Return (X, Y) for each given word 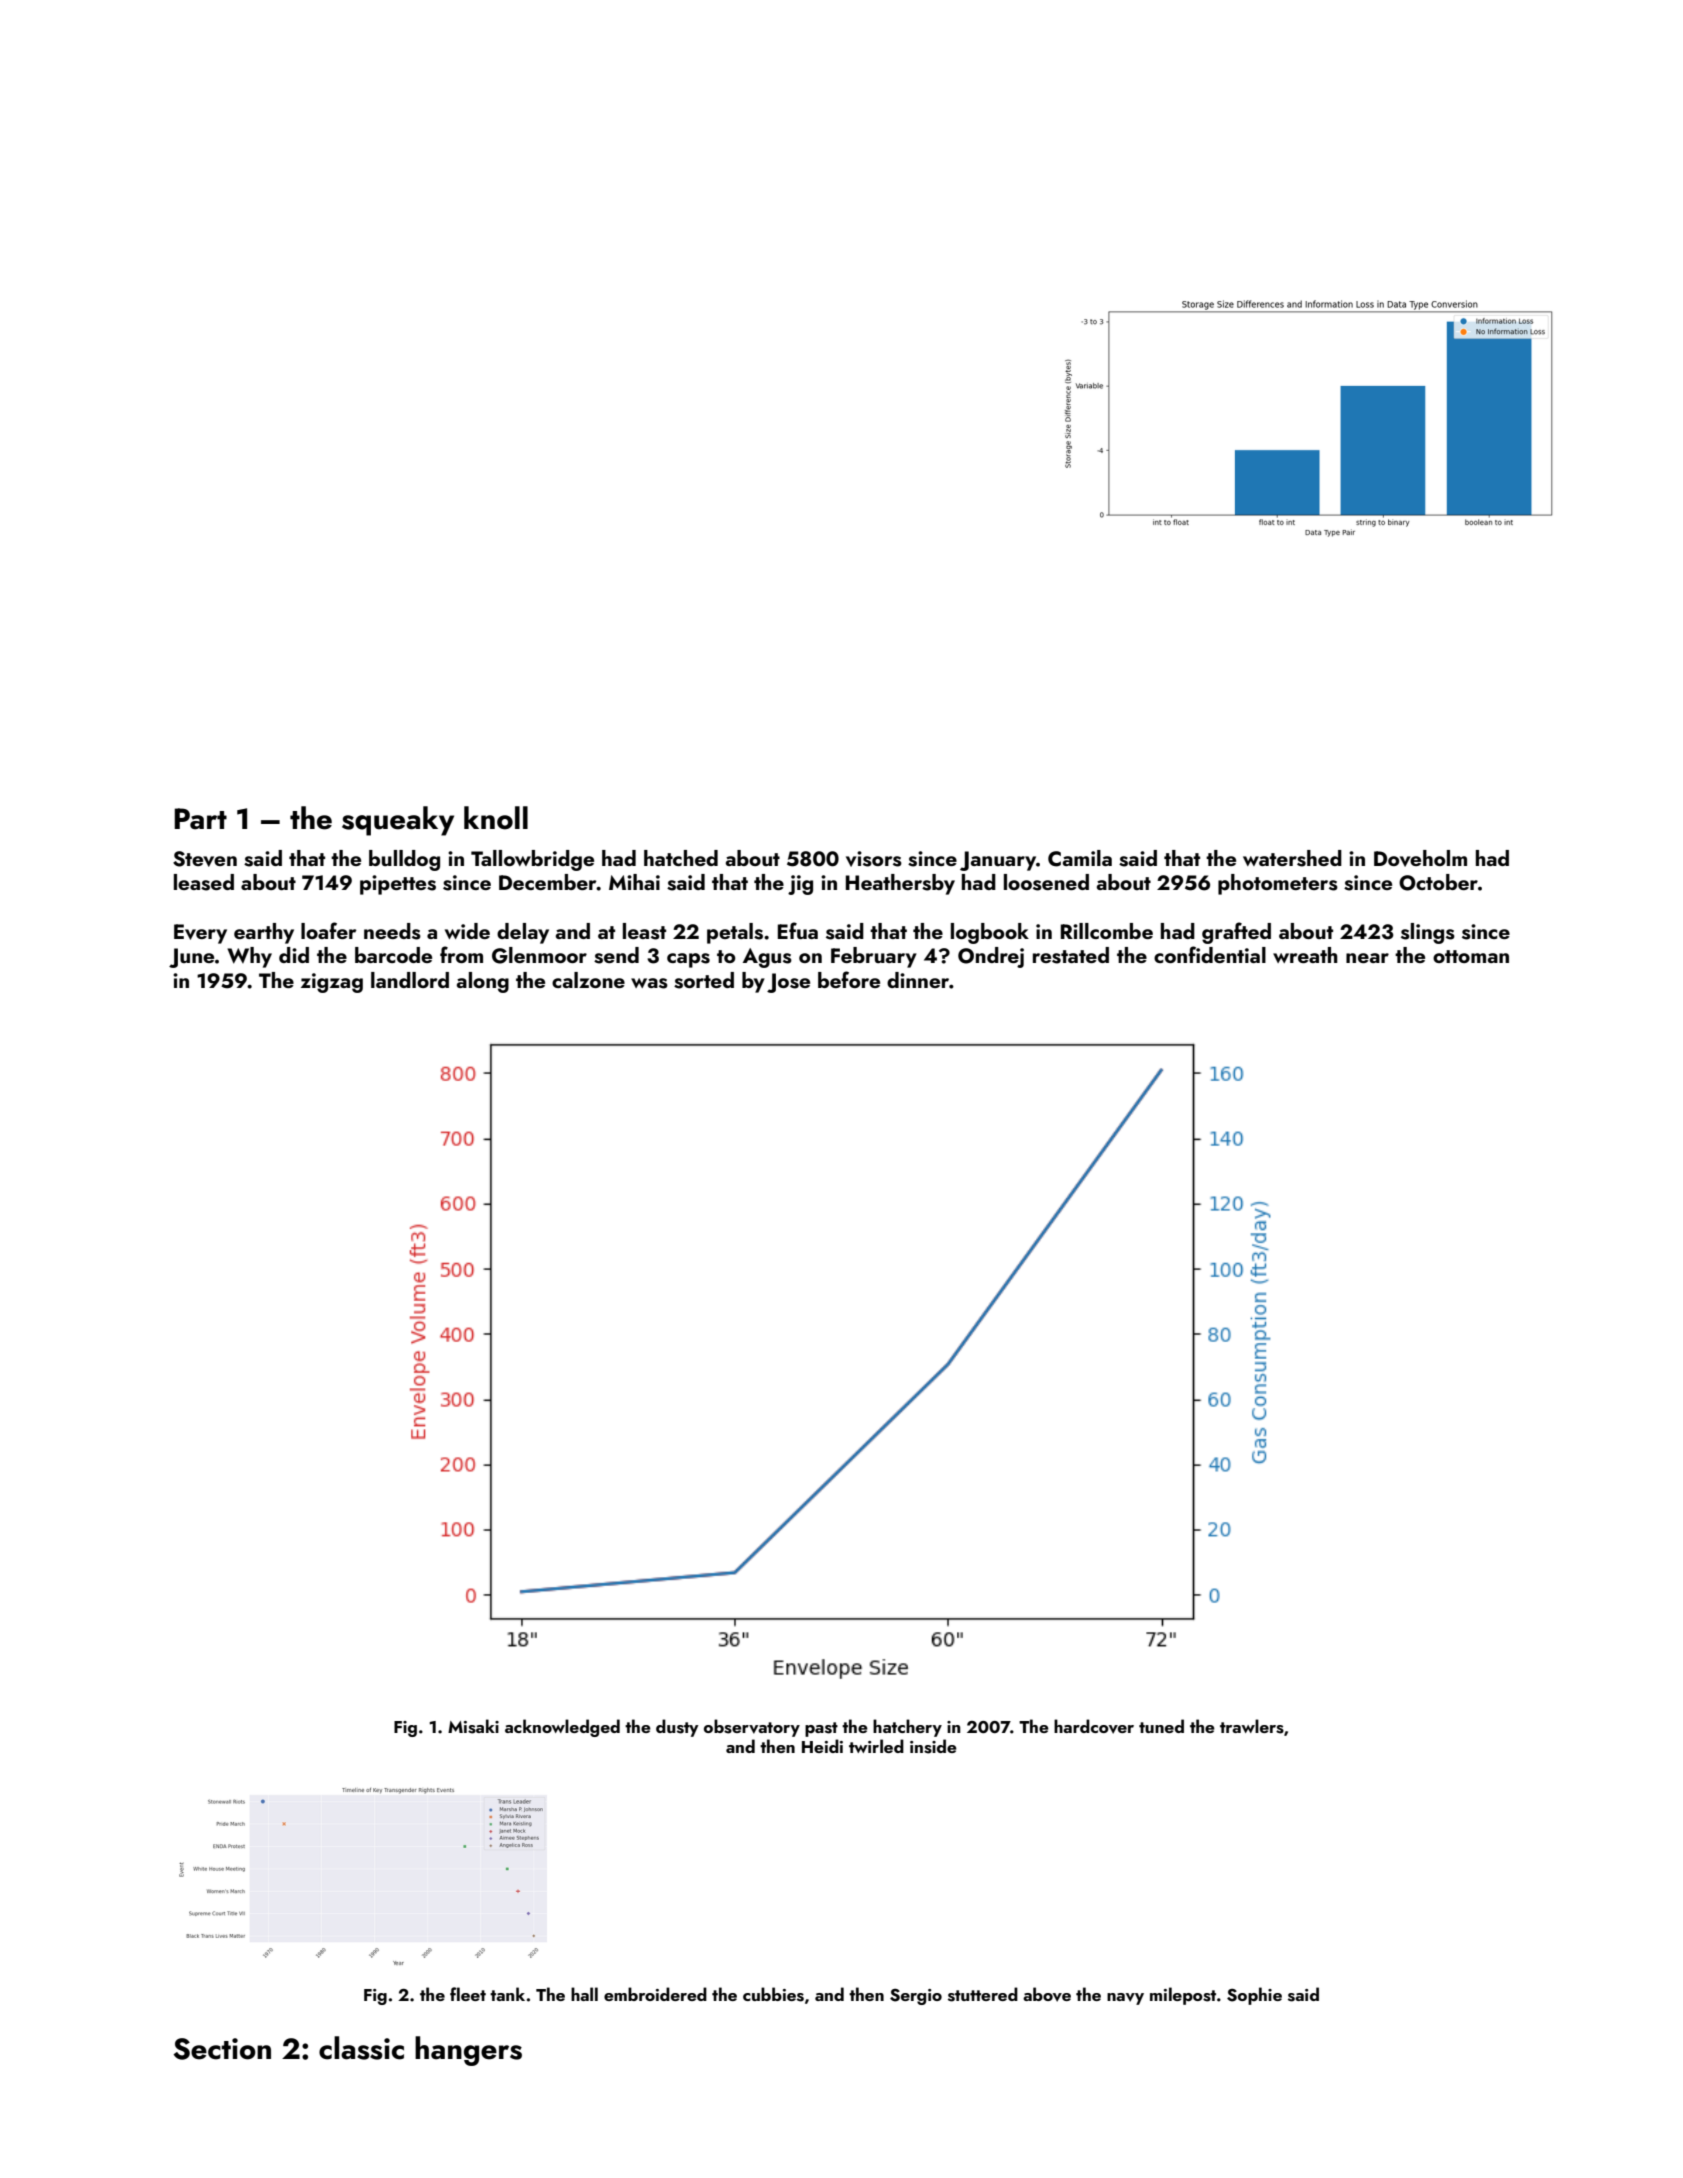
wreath (1305, 955)
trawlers (1252, 1726)
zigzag (332, 983)
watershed (1292, 858)
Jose (788, 983)
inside (933, 1746)
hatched (681, 858)
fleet (468, 1994)
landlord (410, 980)
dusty (677, 1728)
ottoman (1471, 956)
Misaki (473, 1726)
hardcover (1094, 1726)
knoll (496, 818)
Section (222, 2049)
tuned (1161, 1726)
